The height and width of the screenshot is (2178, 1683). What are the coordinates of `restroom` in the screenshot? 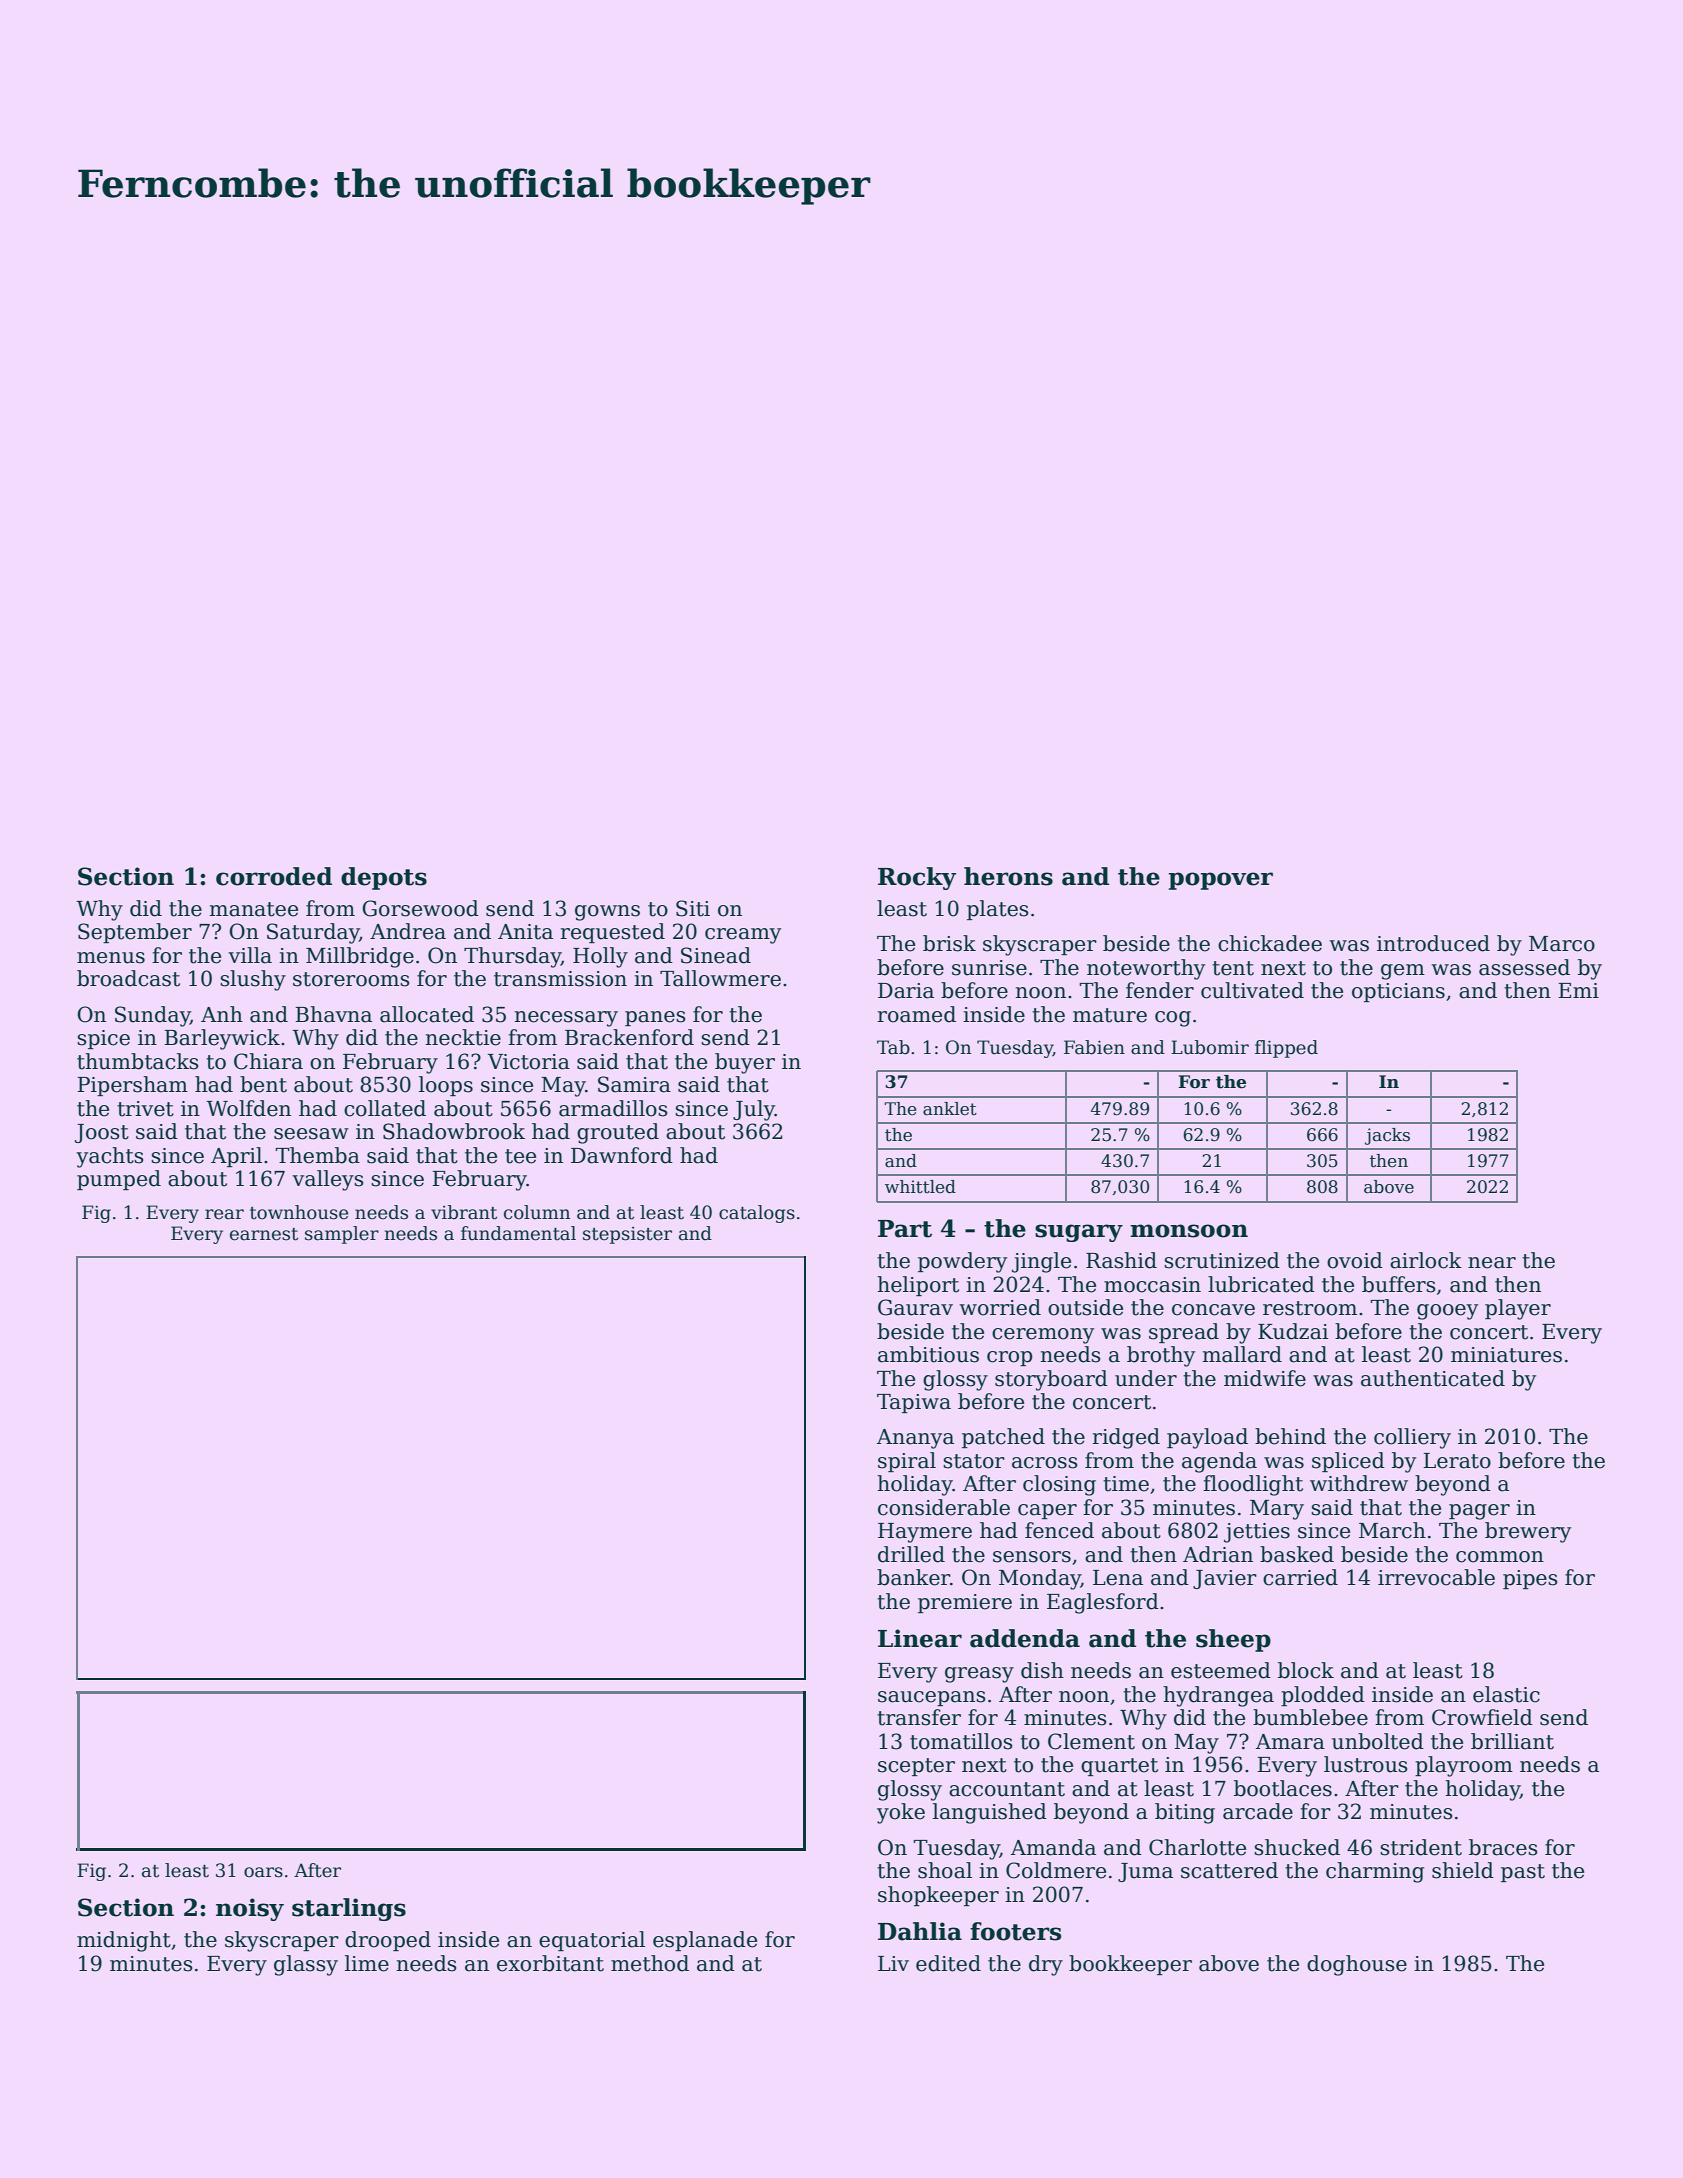 It's located at (1310, 1308).
